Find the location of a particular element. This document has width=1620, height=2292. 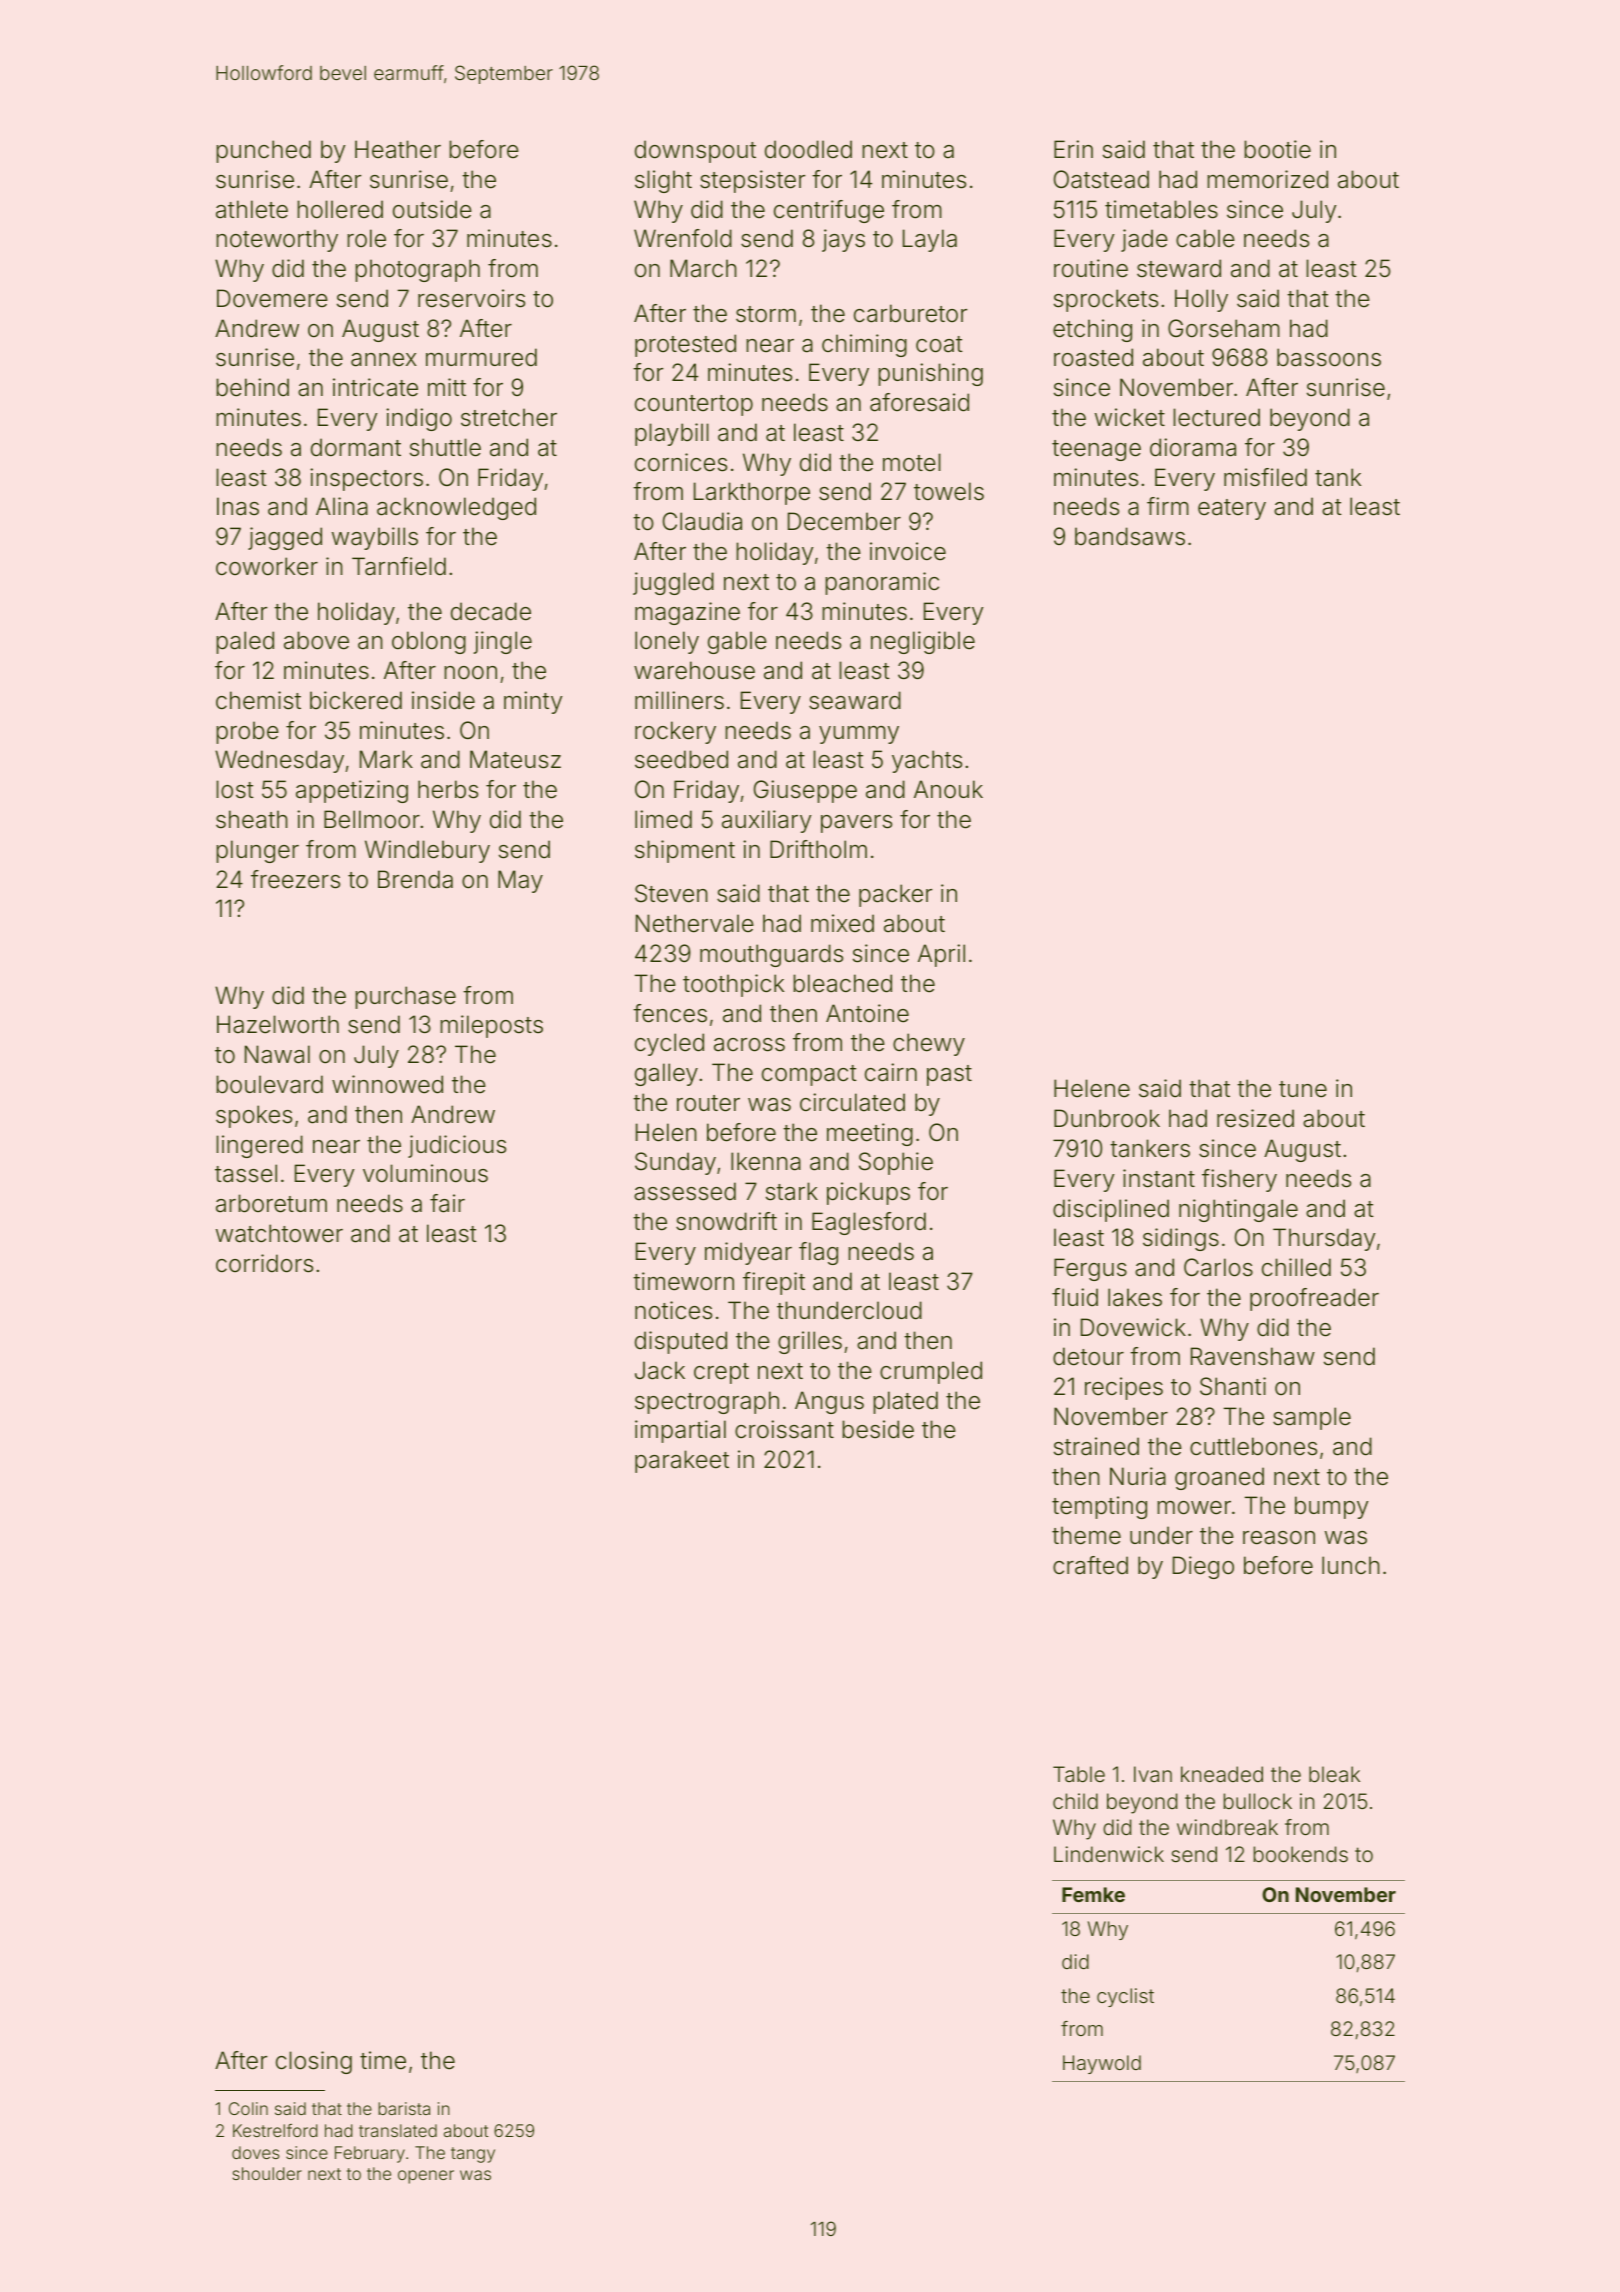

bootie is located at coordinates (1277, 149).
